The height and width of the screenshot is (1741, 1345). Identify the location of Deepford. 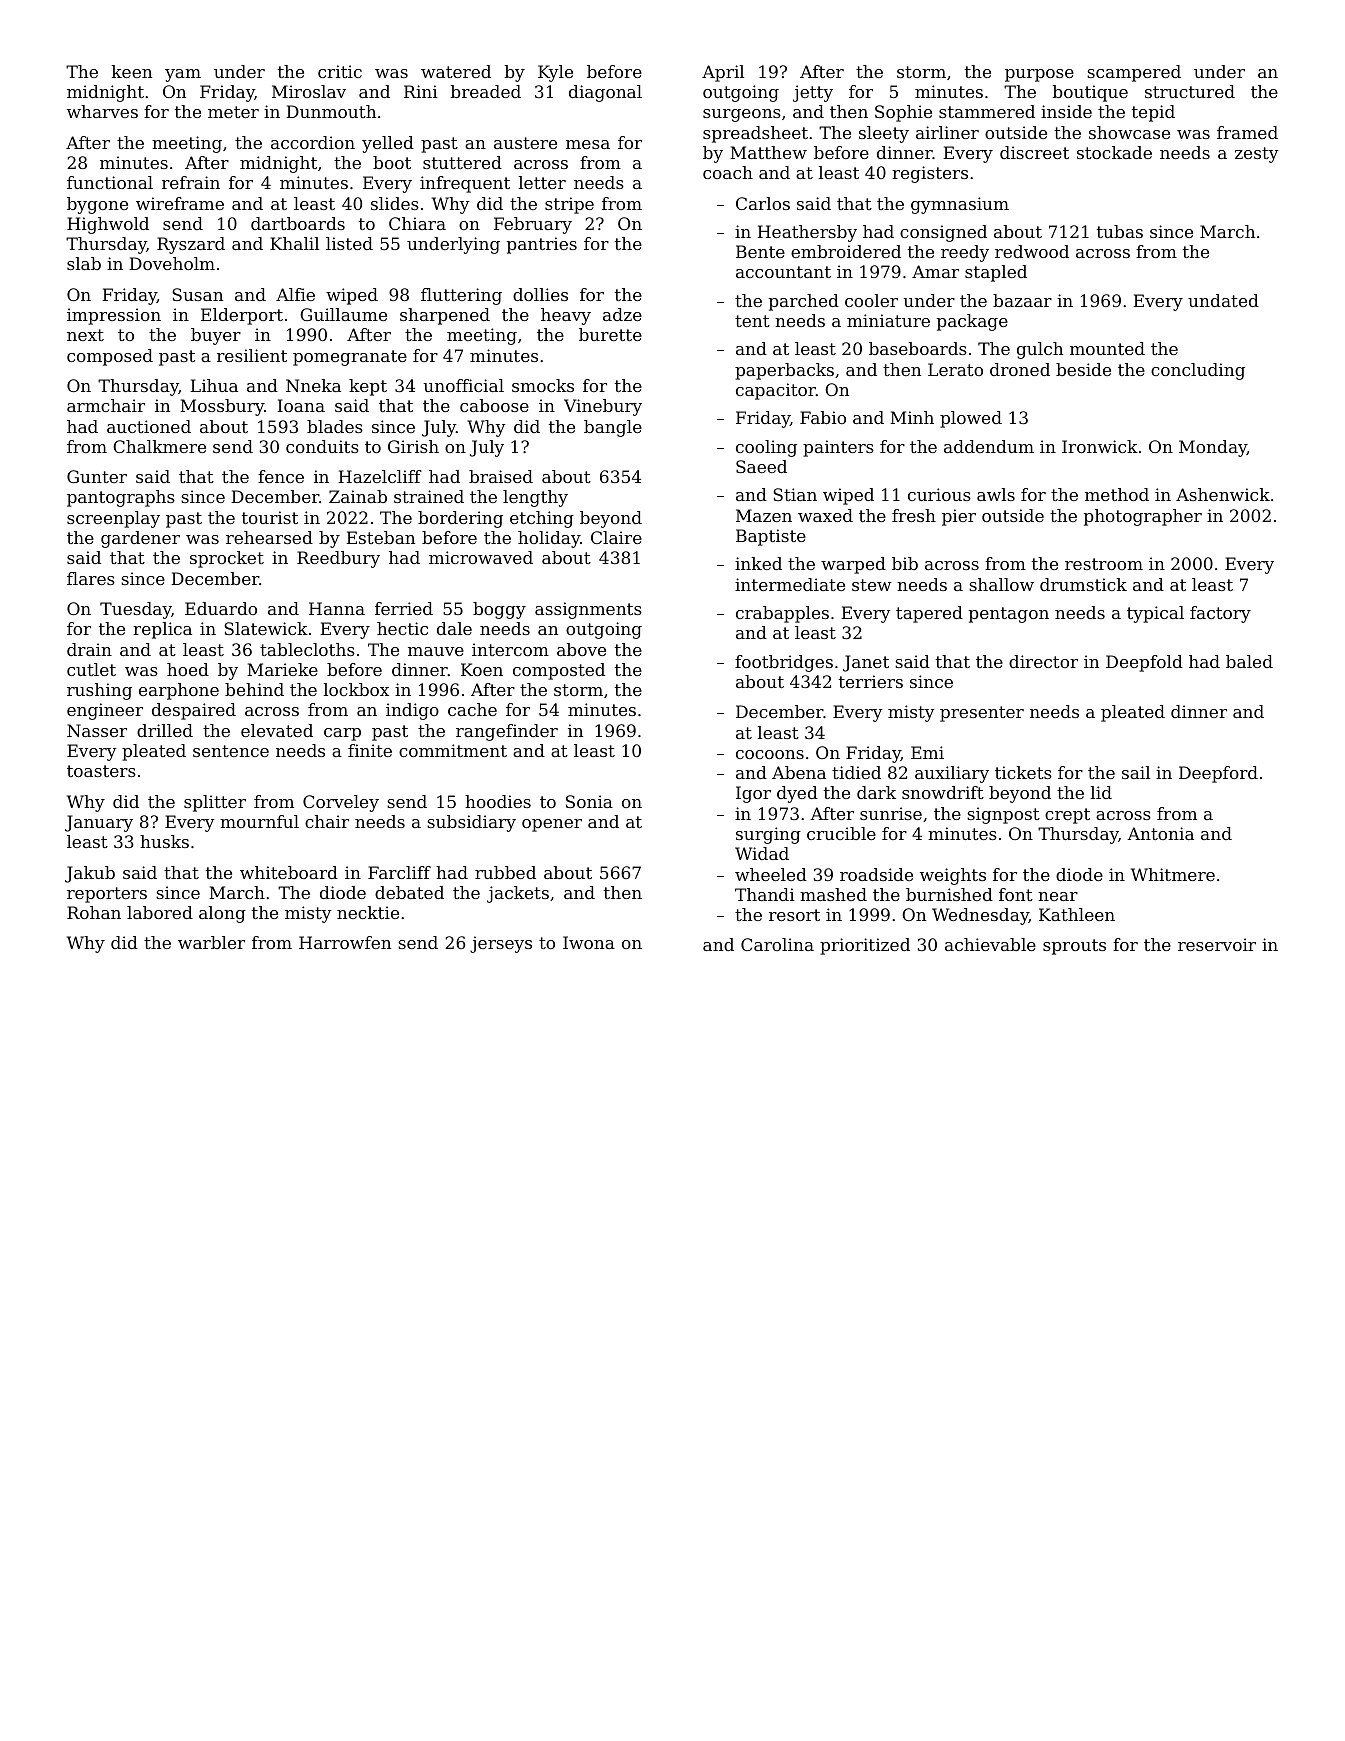
(1218, 774).
